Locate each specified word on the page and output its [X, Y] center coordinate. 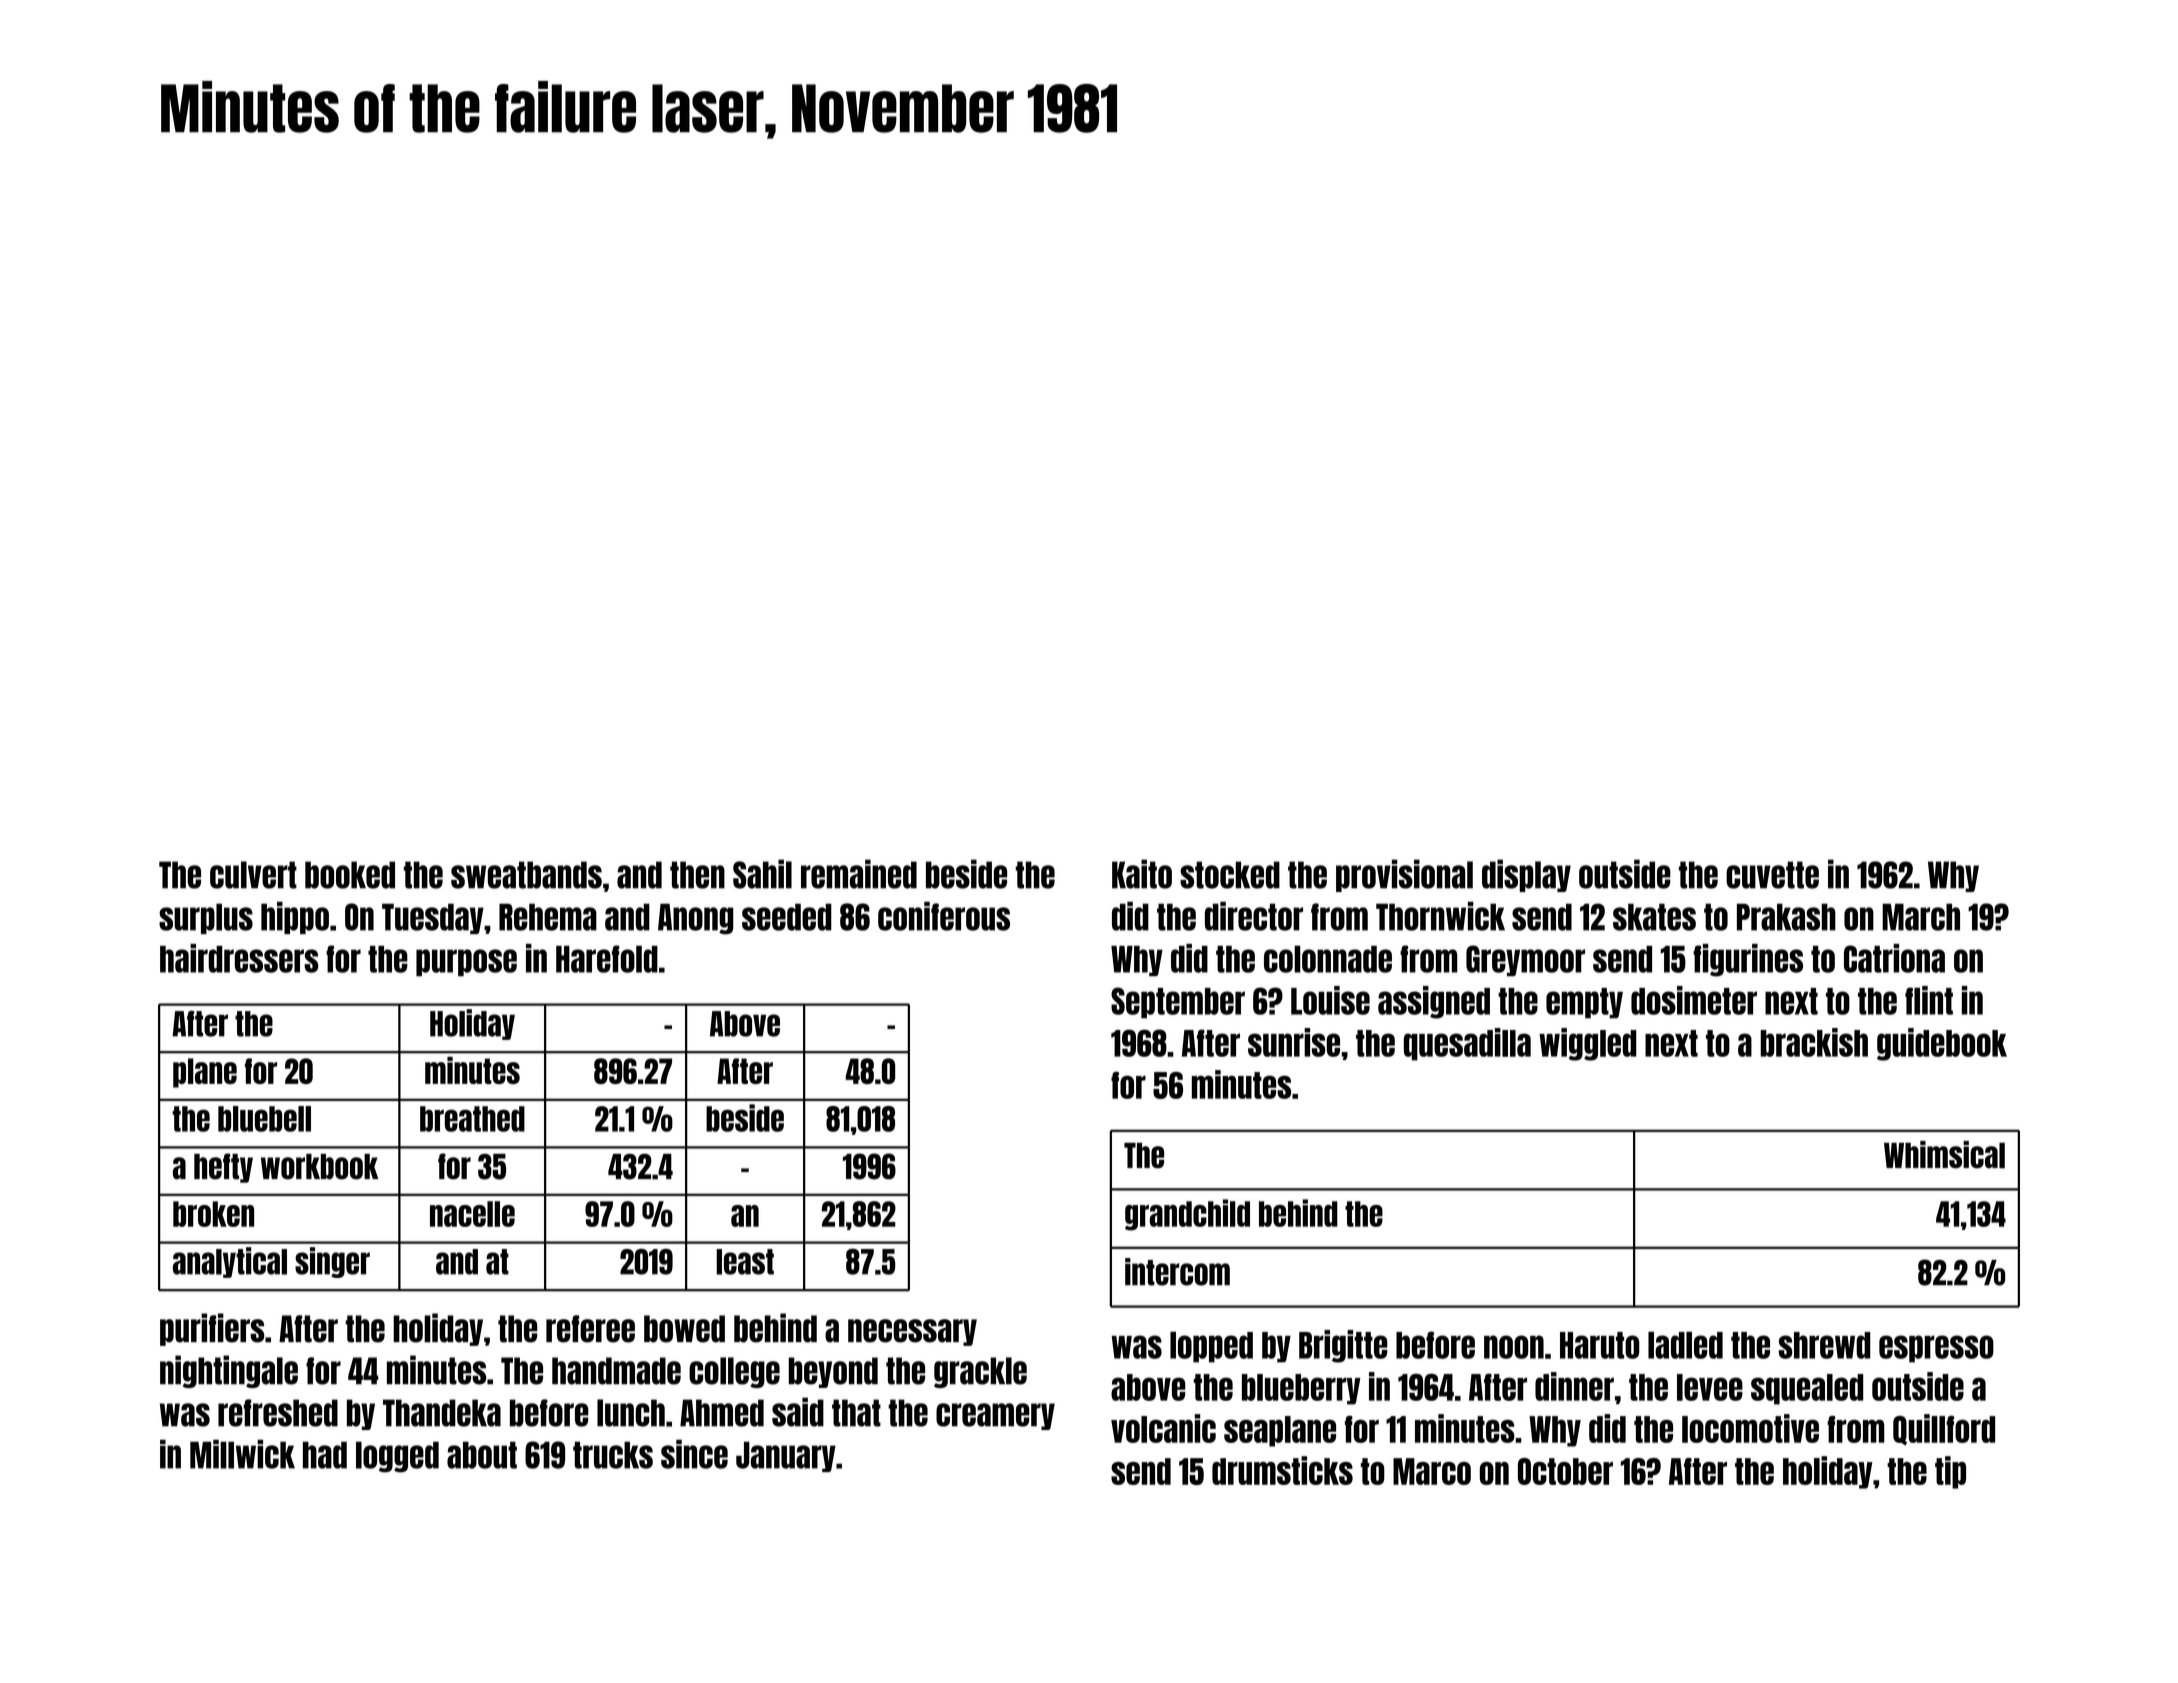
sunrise [1294, 1042]
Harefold [607, 959]
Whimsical [1944, 1155]
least [745, 1262]
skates [1654, 917]
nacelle [472, 1214]
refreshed [278, 1413]
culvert [253, 875]
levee [1710, 1387]
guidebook [1942, 1044]
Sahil [762, 874]
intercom [1177, 1272]
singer [332, 1262]
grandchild [1187, 1215]
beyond [833, 1372]
